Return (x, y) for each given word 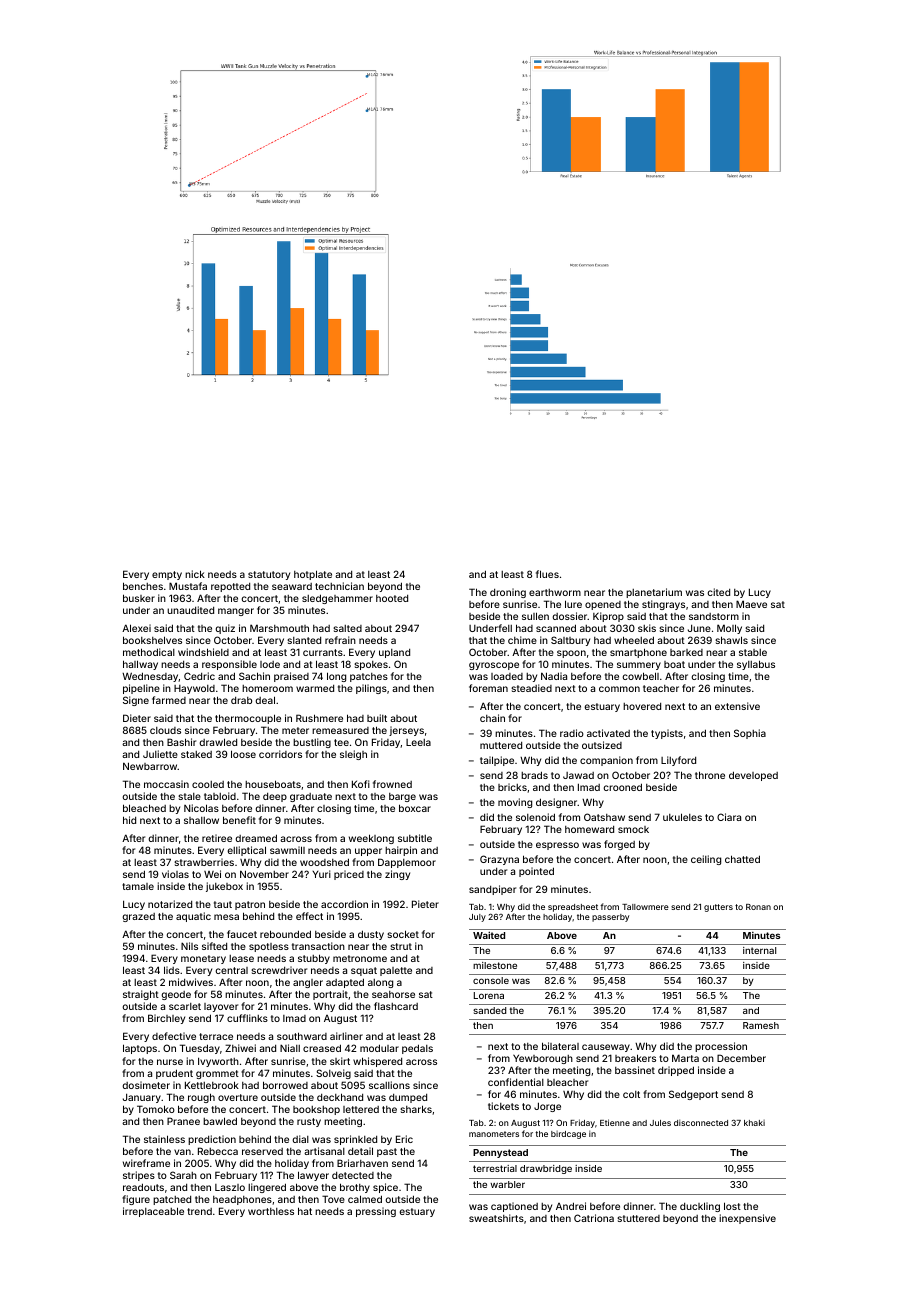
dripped (676, 1071)
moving (515, 803)
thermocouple (248, 719)
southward (302, 1036)
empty (167, 575)
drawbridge (546, 1169)
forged (619, 845)
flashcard (396, 1006)
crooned (622, 787)
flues (547, 574)
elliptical (246, 851)
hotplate (313, 575)
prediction (212, 1140)
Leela (418, 742)
